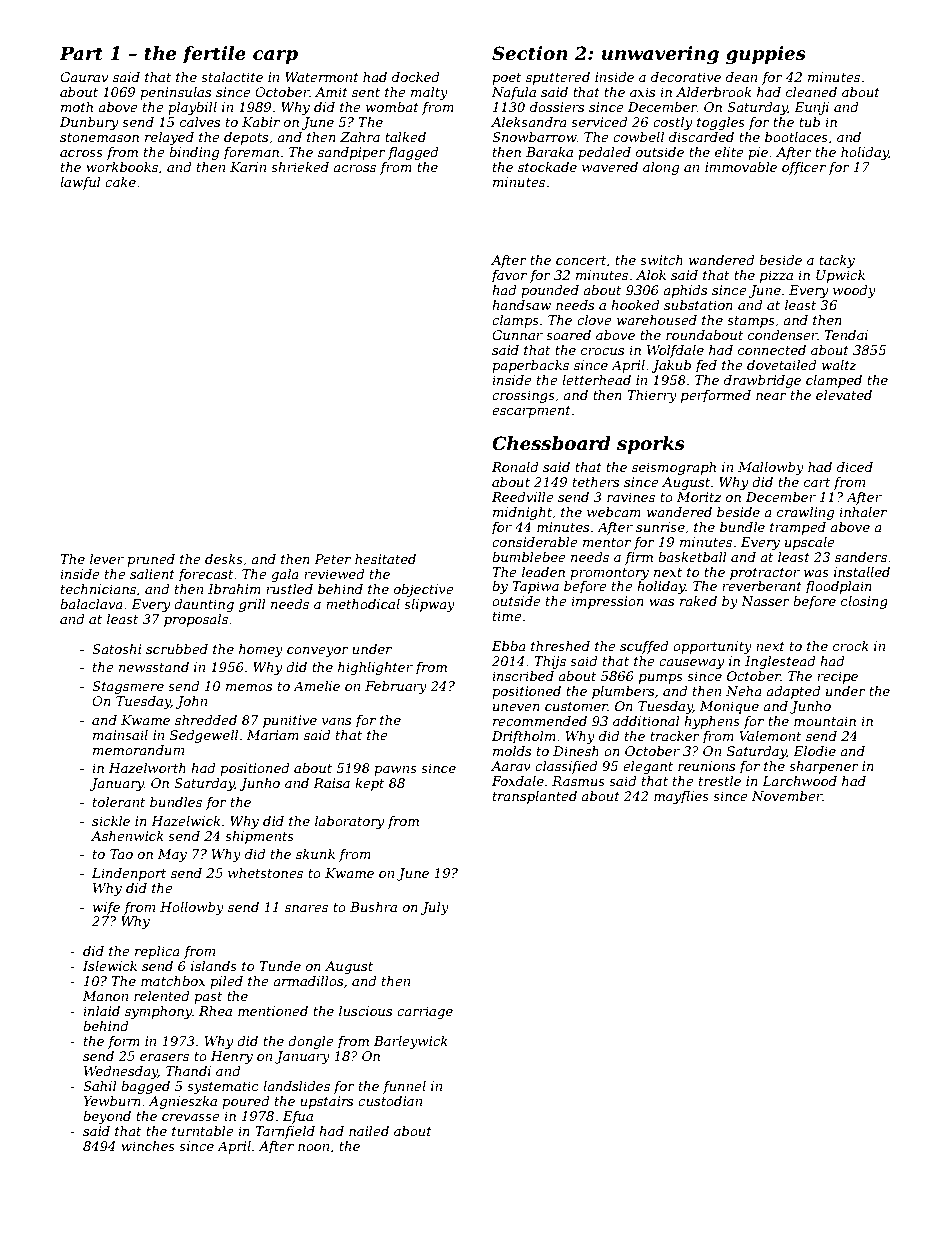  Describe the element at coordinates (515, 467) in the document. I see `Ronald` at that location.
